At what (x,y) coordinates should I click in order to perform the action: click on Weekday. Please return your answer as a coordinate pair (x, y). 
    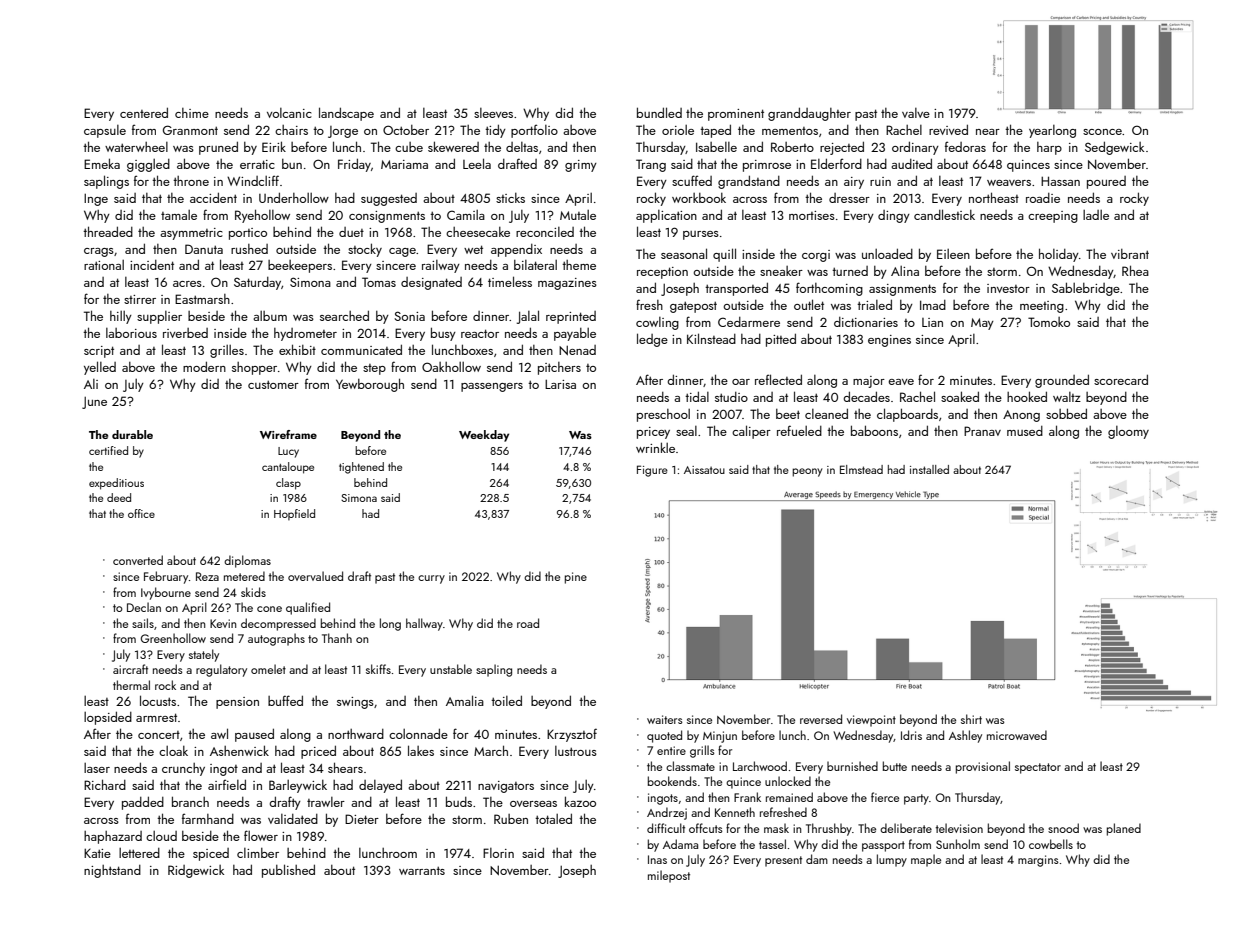
    Looking at the image, I should click on (484, 436).
